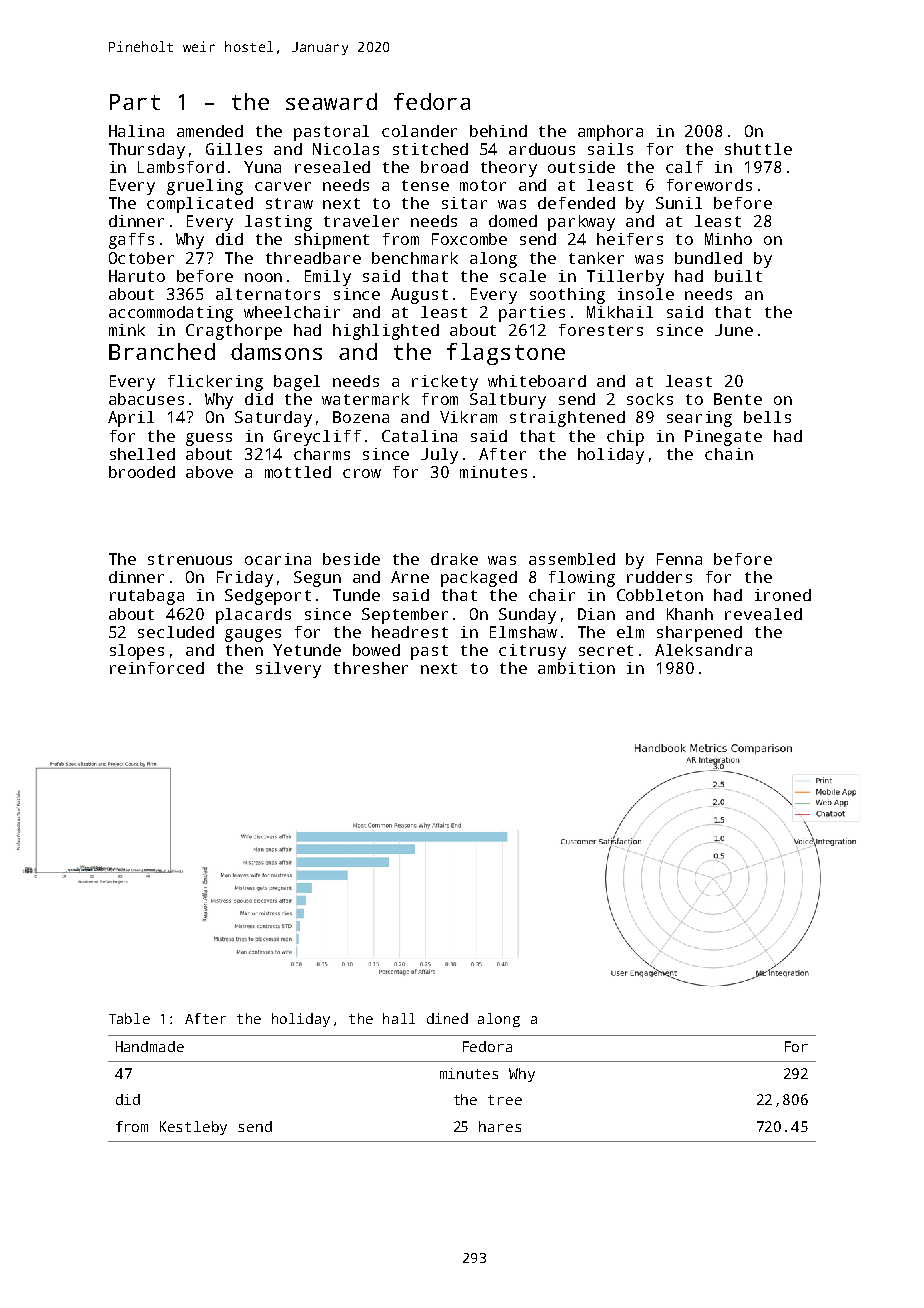 The width and height of the image is (924, 1308). I want to click on Vikram, so click(468, 417).
